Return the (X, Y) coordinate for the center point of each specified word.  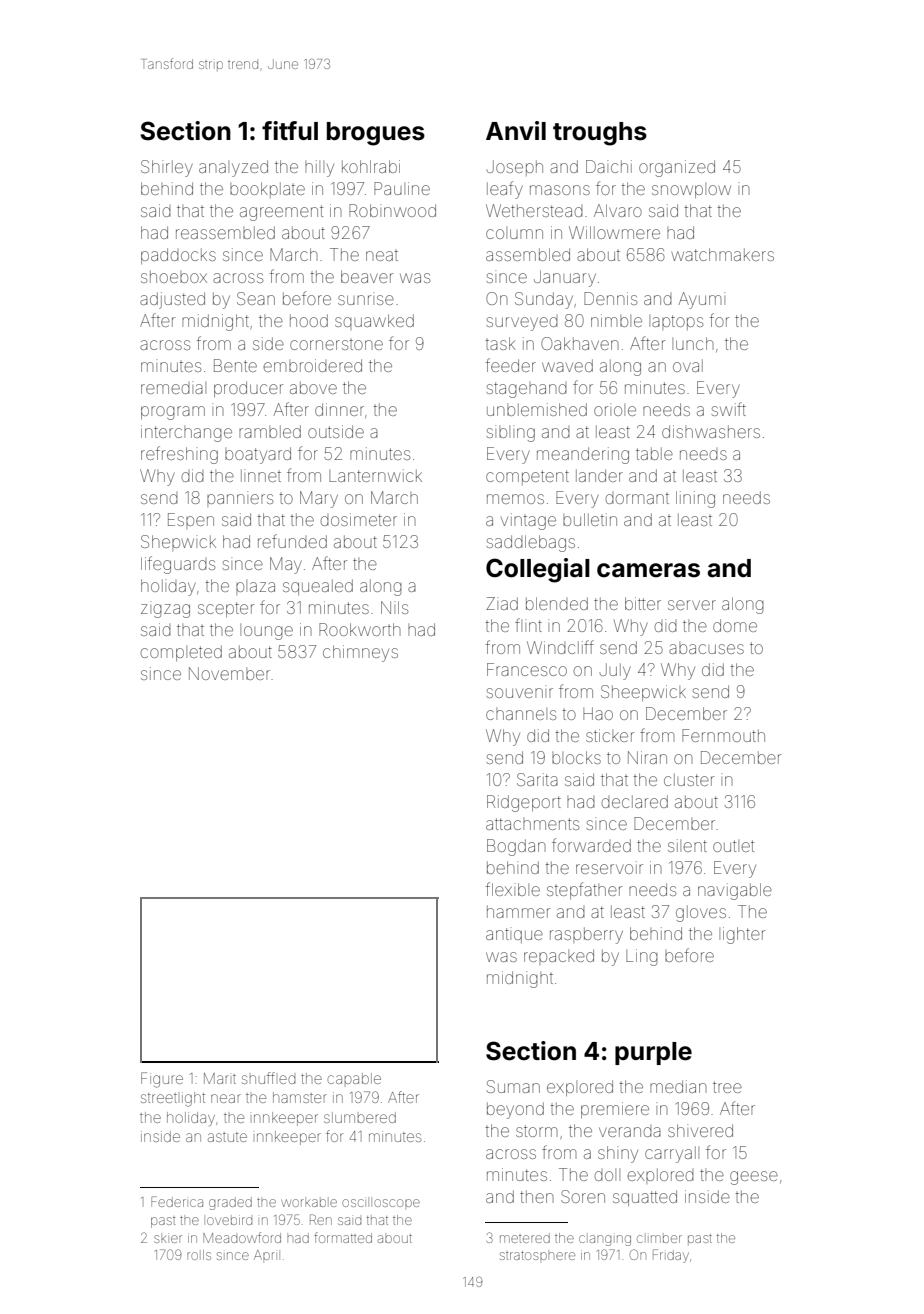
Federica (177, 1201)
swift (729, 409)
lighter (742, 935)
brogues (376, 134)
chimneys (360, 653)
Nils (394, 607)
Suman (513, 1086)
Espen (191, 521)
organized (677, 168)
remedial (173, 387)
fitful (290, 130)
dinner (339, 409)
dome (735, 625)
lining (695, 499)
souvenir (520, 691)
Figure (162, 1080)
